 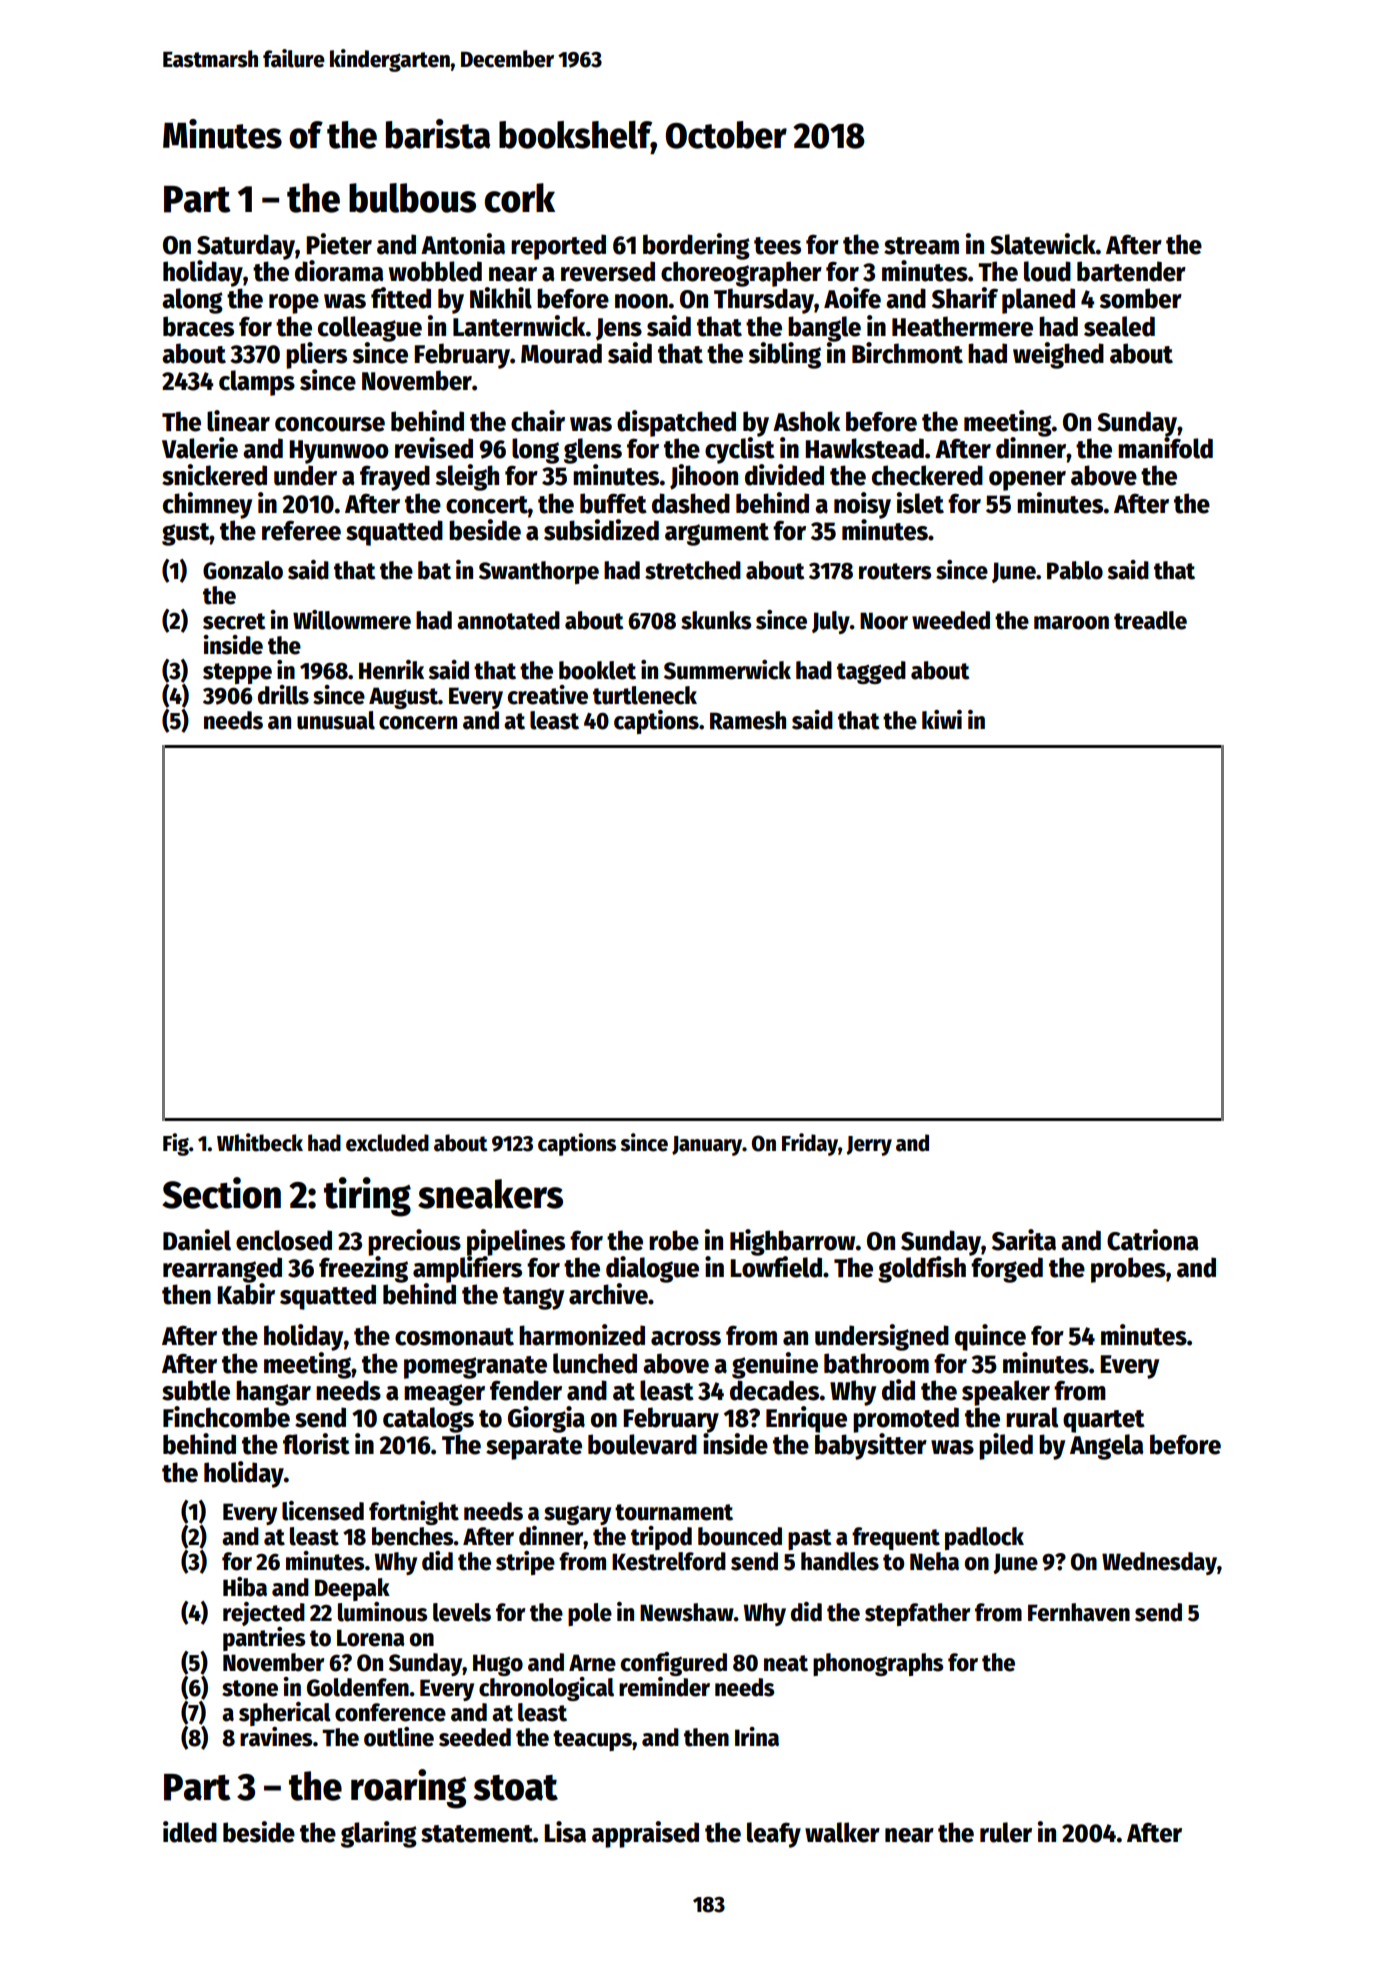 What do you see at coordinates (922, 1269) in the screenshot?
I see `goldfish` at bounding box center [922, 1269].
